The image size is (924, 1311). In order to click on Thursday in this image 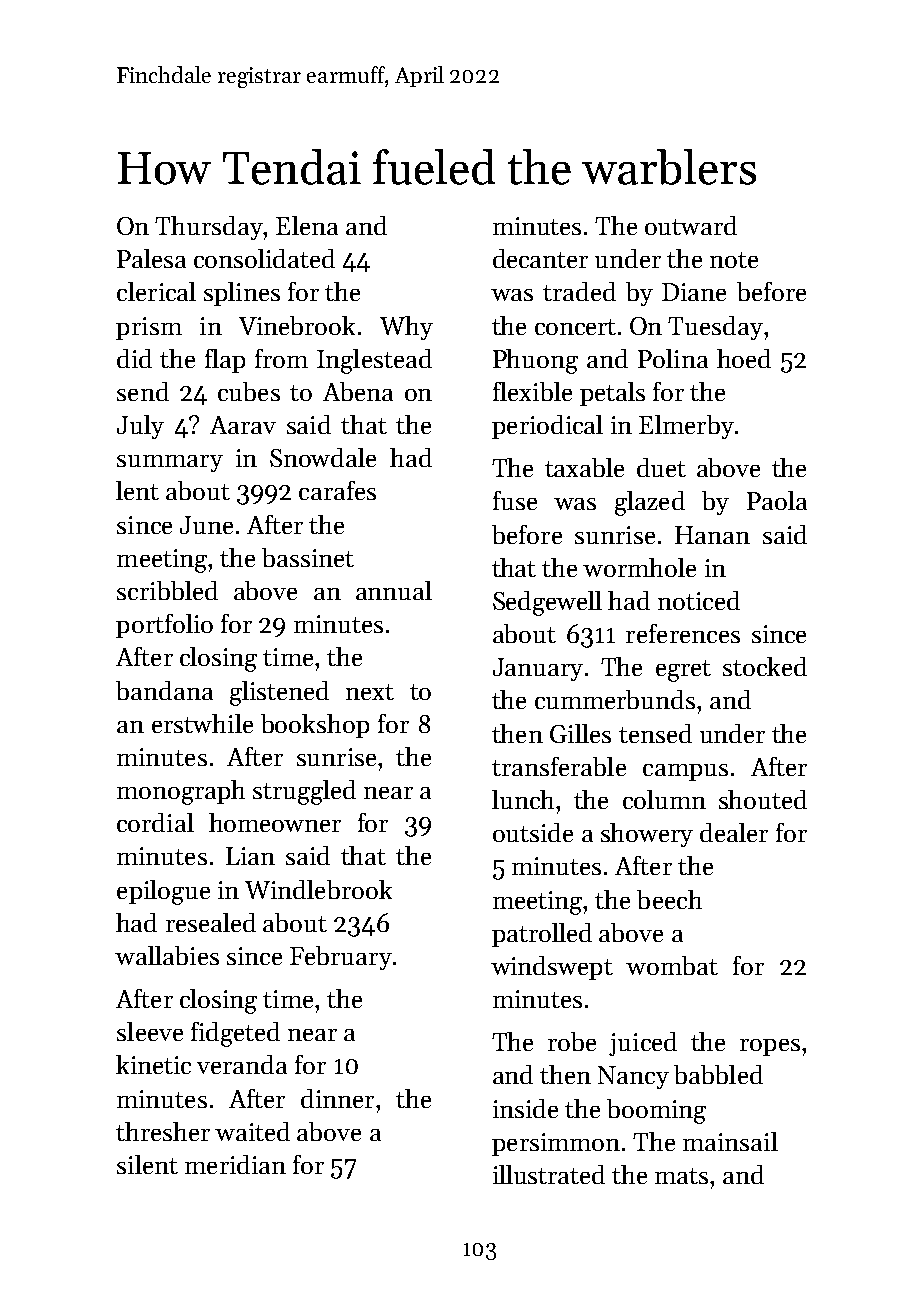, I will do `click(209, 228)`.
